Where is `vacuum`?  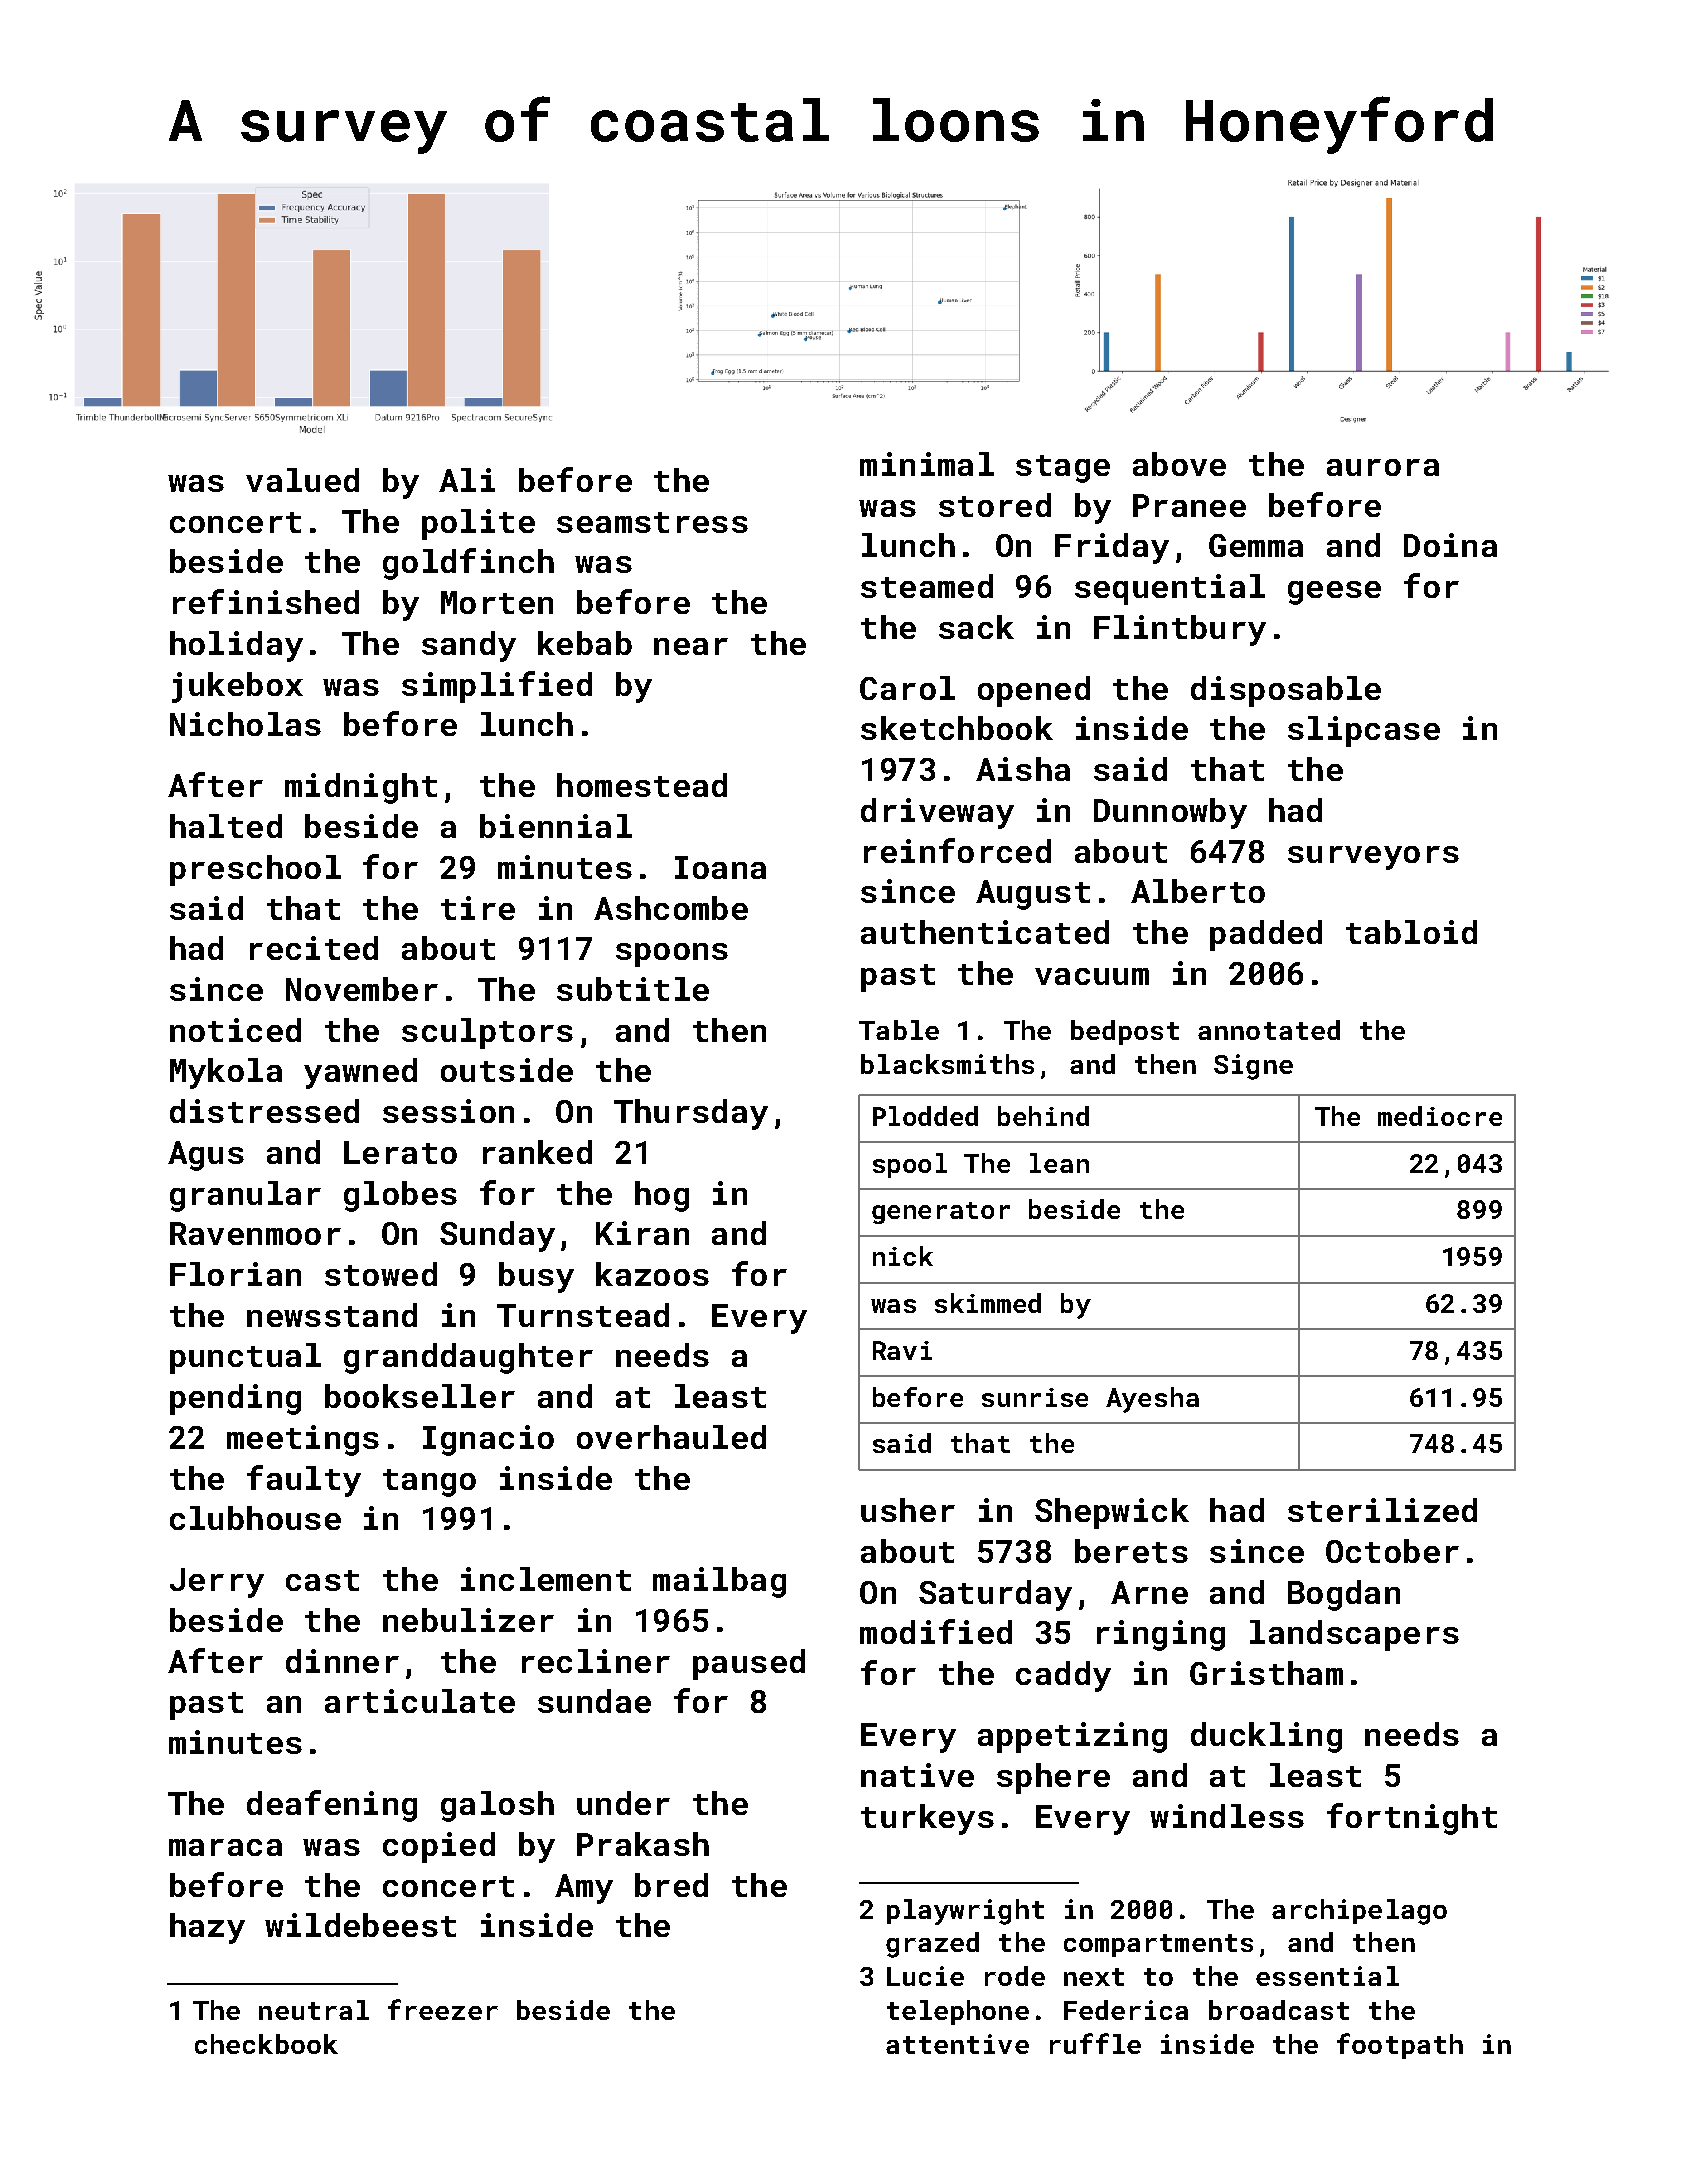 vacuum is located at coordinates (1092, 976).
